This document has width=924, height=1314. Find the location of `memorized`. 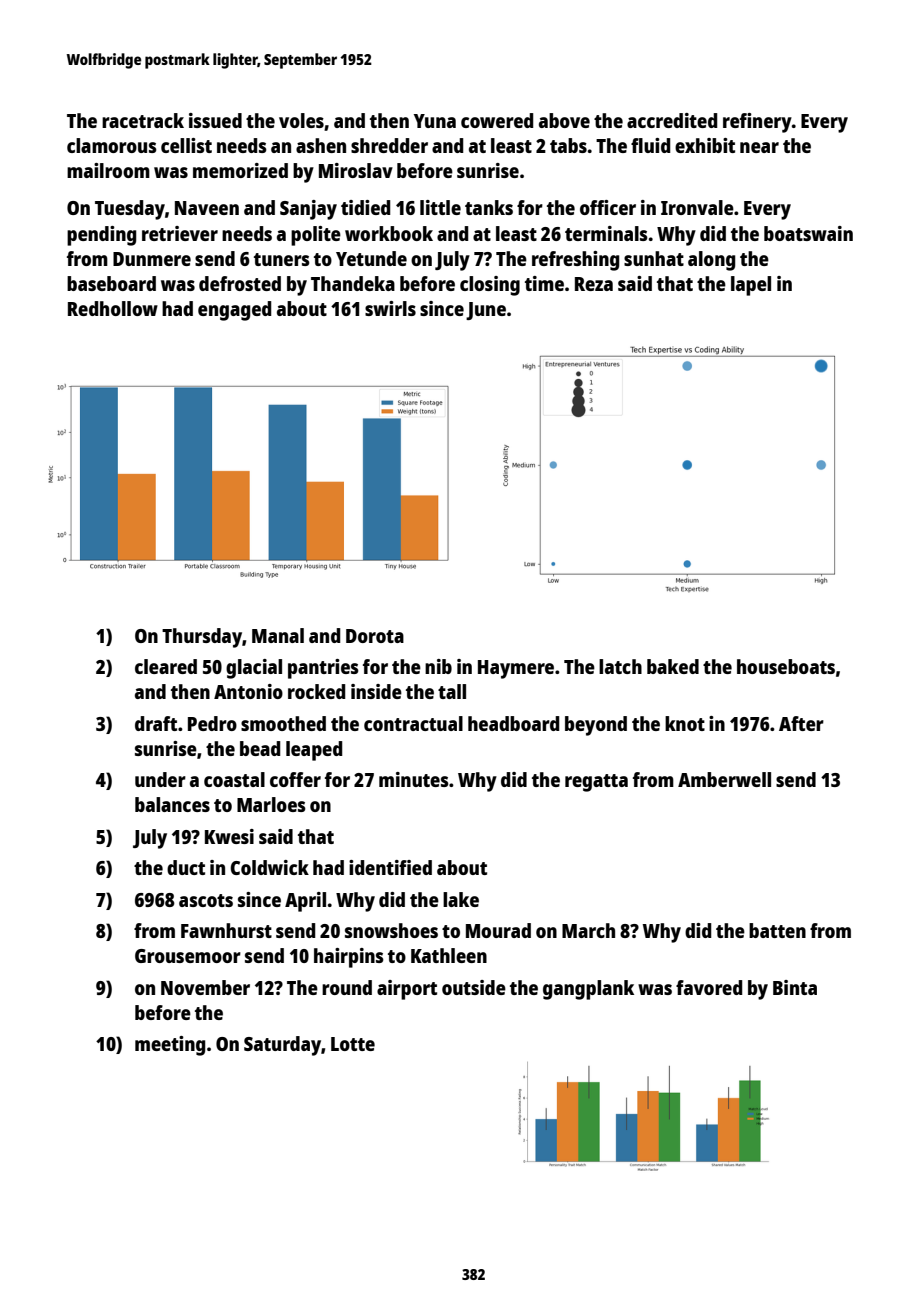

memorized is located at coordinates (240, 170).
